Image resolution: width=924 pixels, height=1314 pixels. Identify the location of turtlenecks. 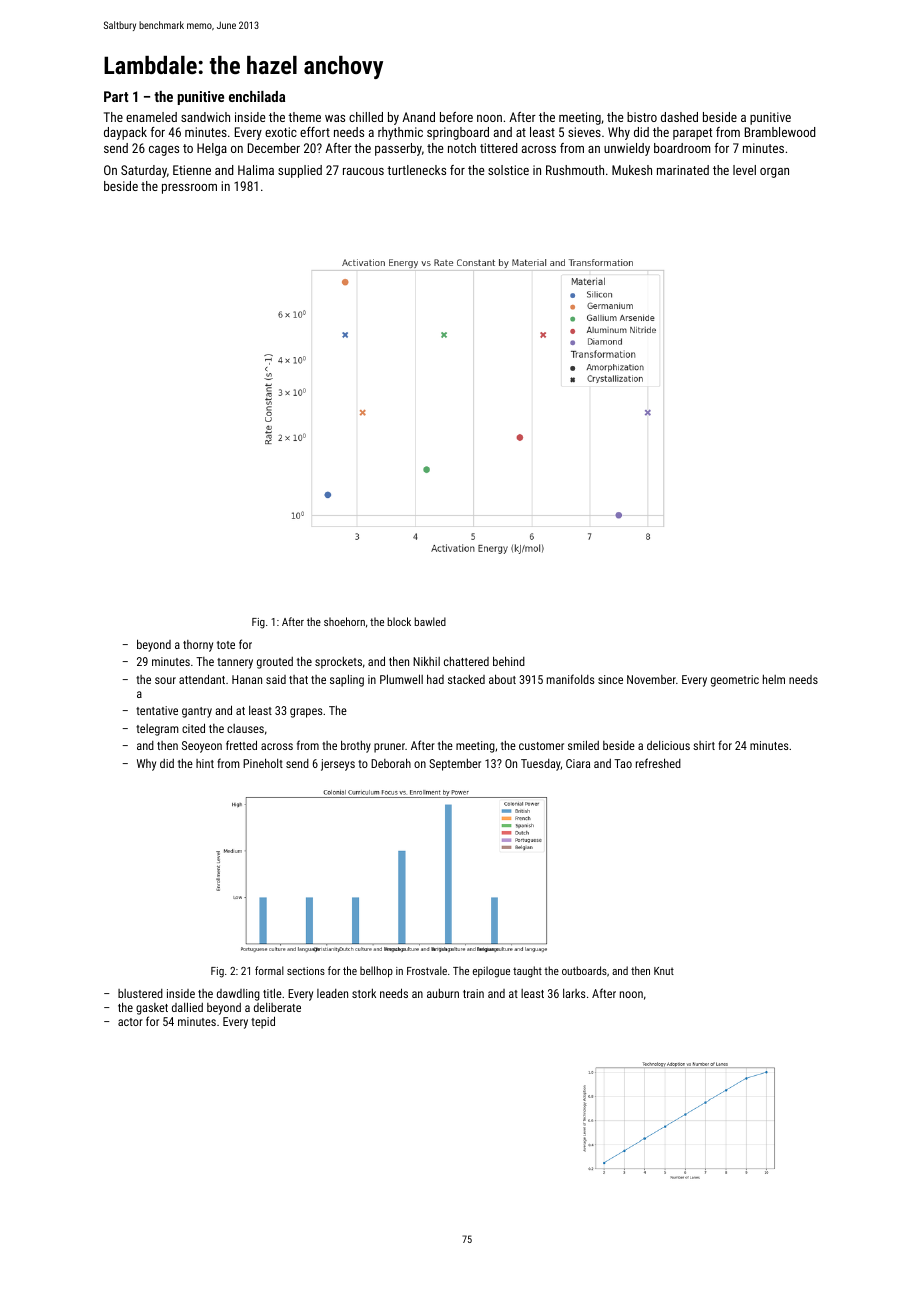
(416, 170).
